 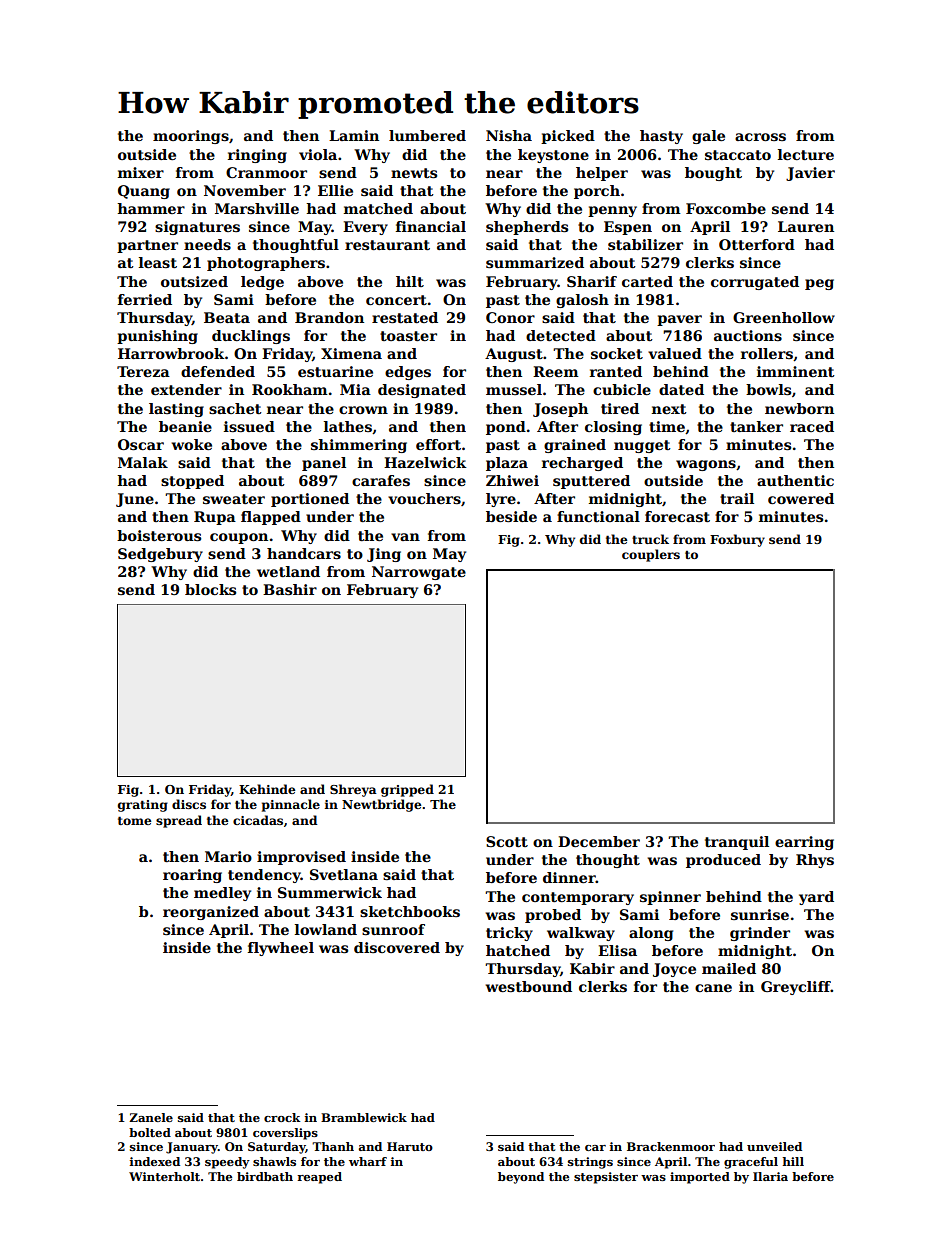 I want to click on ringing, so click(x=257, y=156).
